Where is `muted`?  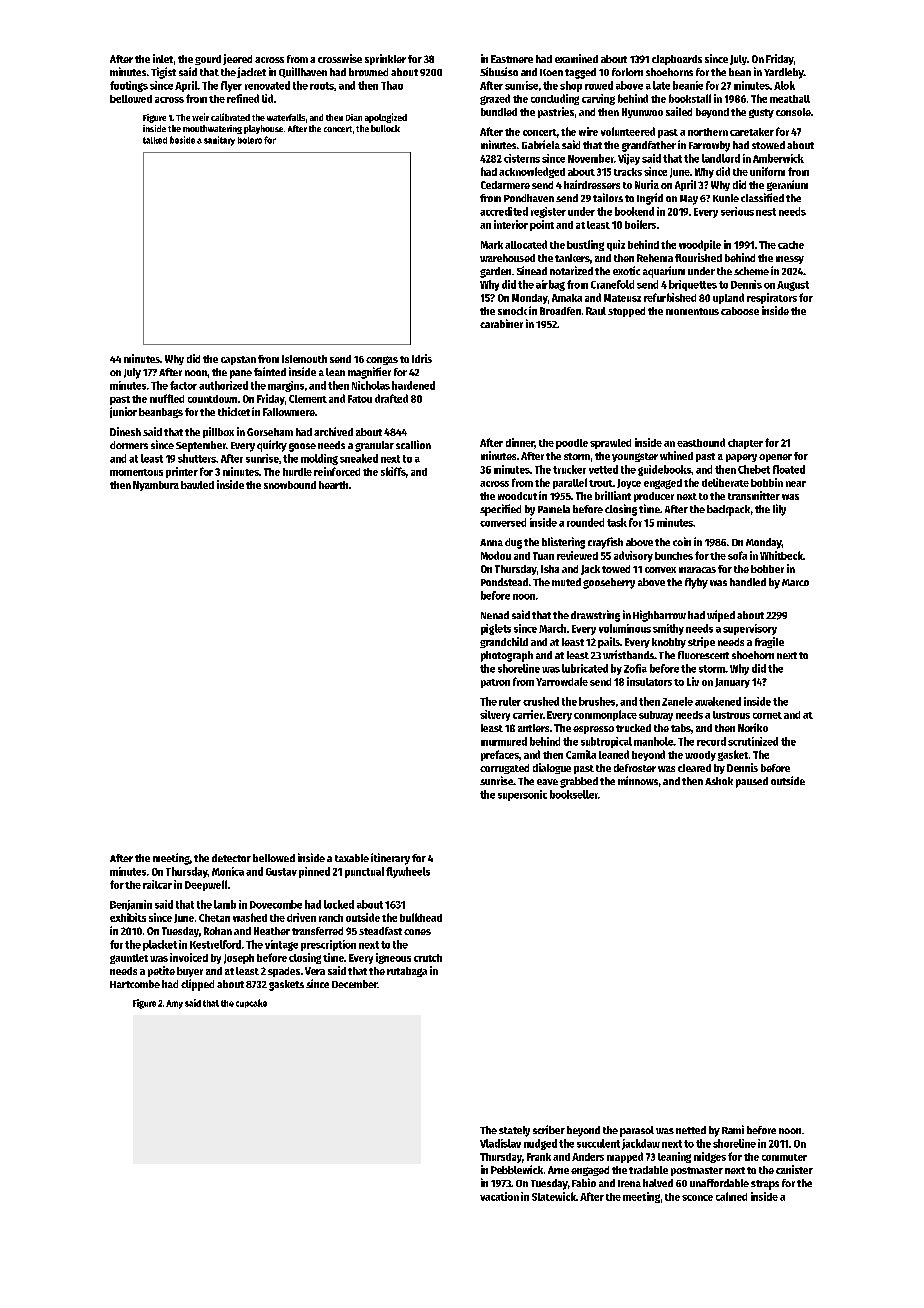 muted is located at coordinates (566, 582).
